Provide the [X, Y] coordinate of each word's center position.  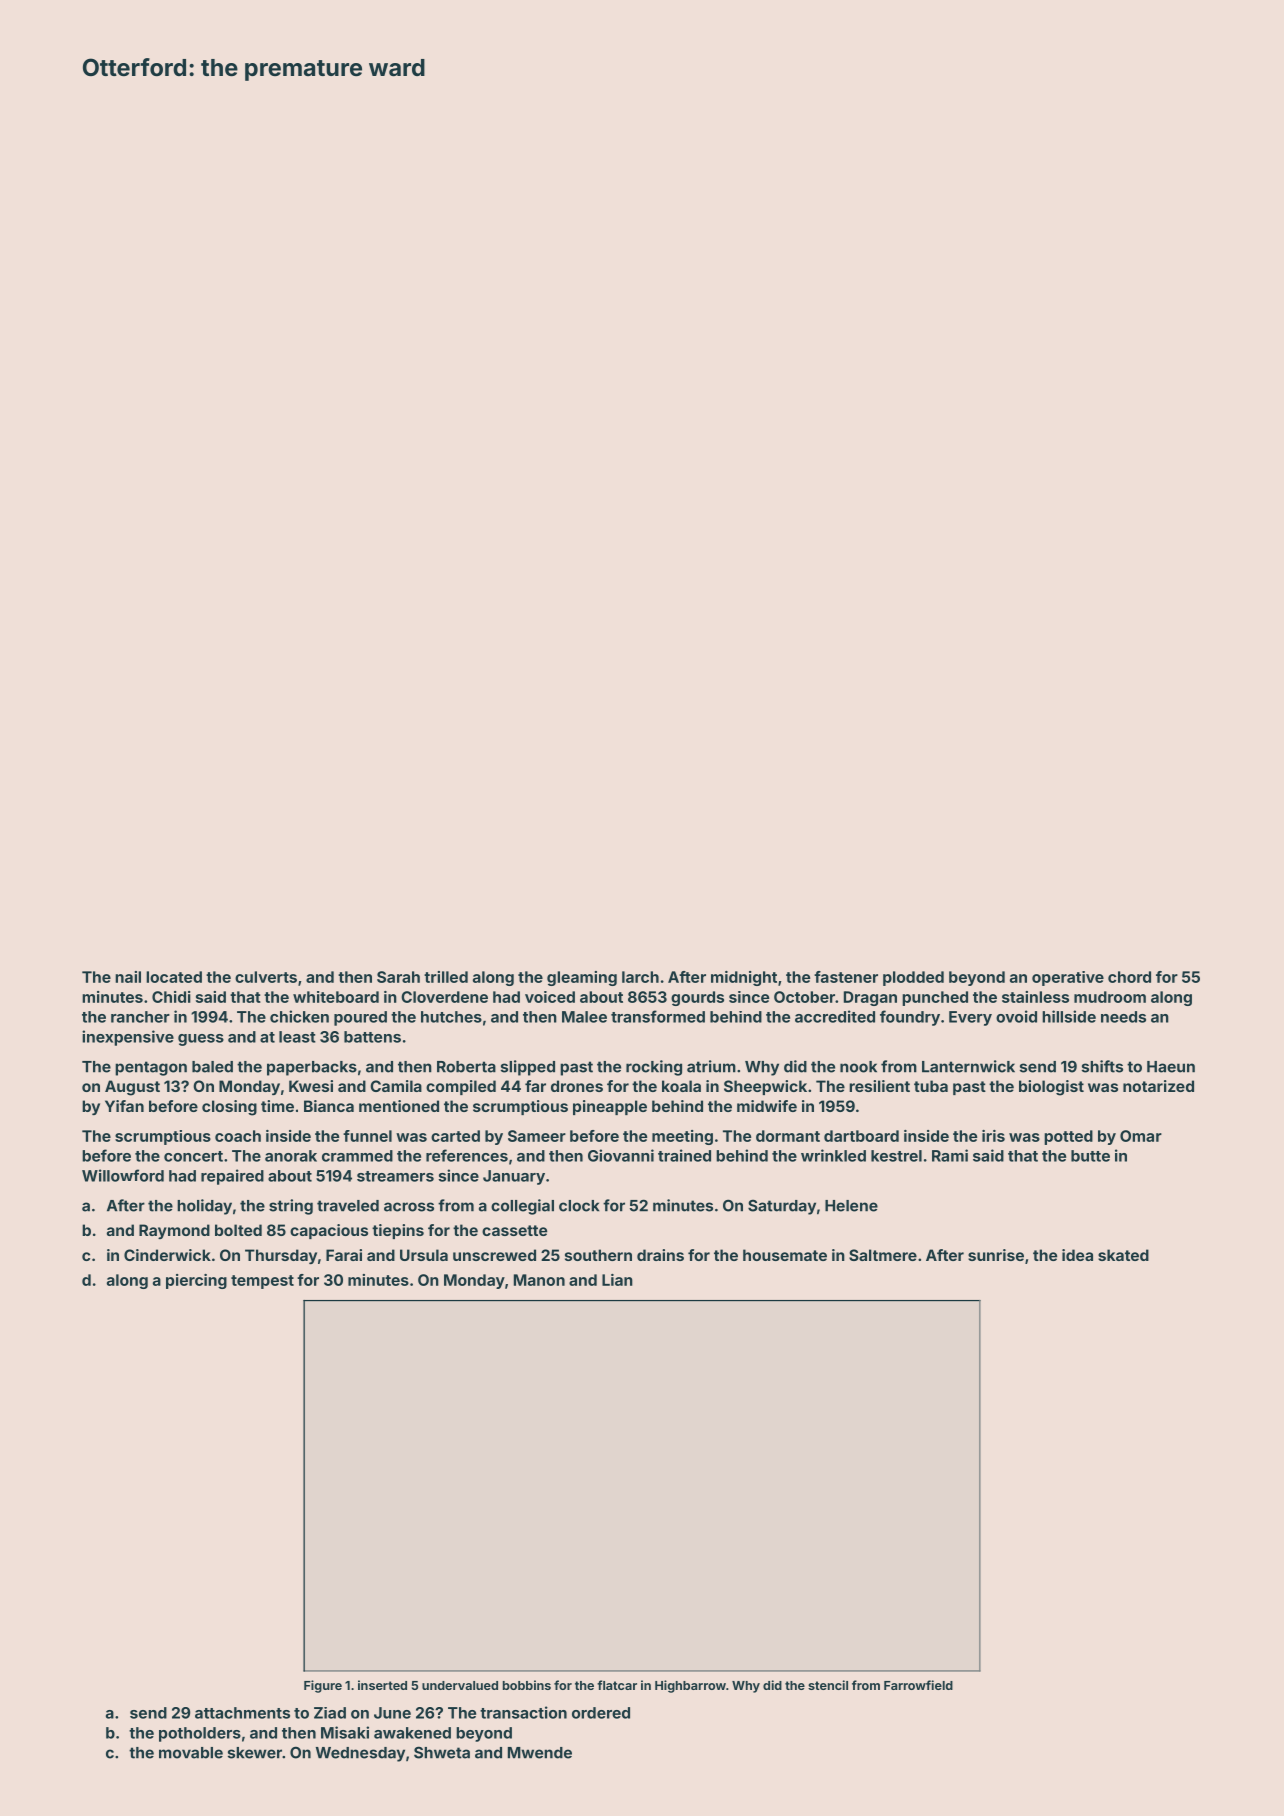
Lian [617, 1280]
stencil [828, 1685]
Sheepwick [765, 1087]
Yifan [124, 1106]
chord [1129, 977]
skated [1123, 1255]
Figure [323, 1686]
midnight [744, 978]
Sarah [398, 977]
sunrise [996, 1255]
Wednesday [360, 1754]
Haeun [1171, 1067]
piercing [196, 1281]
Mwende [540, 1753]
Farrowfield [918, 1685]
